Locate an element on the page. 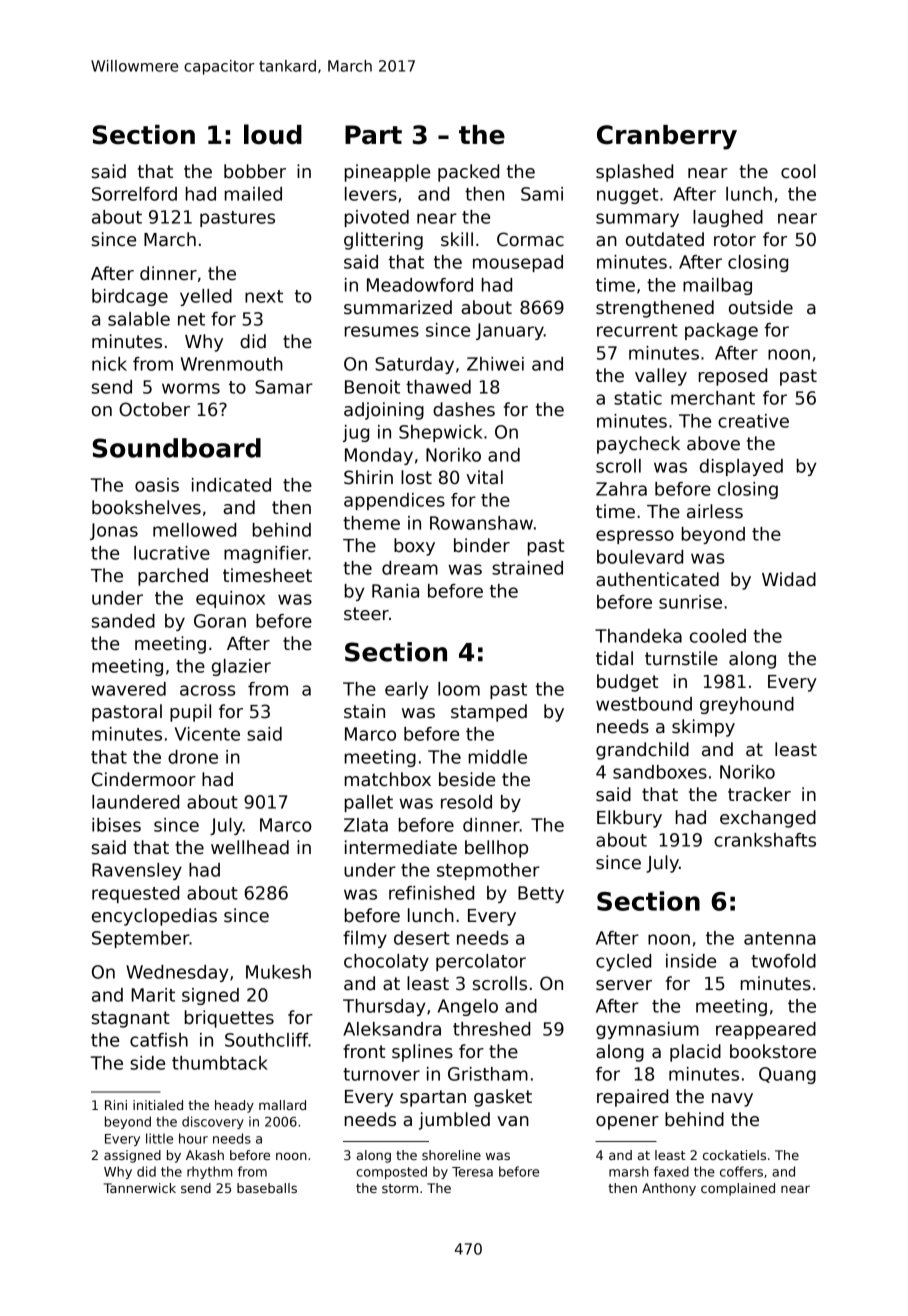 This document has height=1316, width=908. Tannerwick is located at coordinates (140, 1188).
